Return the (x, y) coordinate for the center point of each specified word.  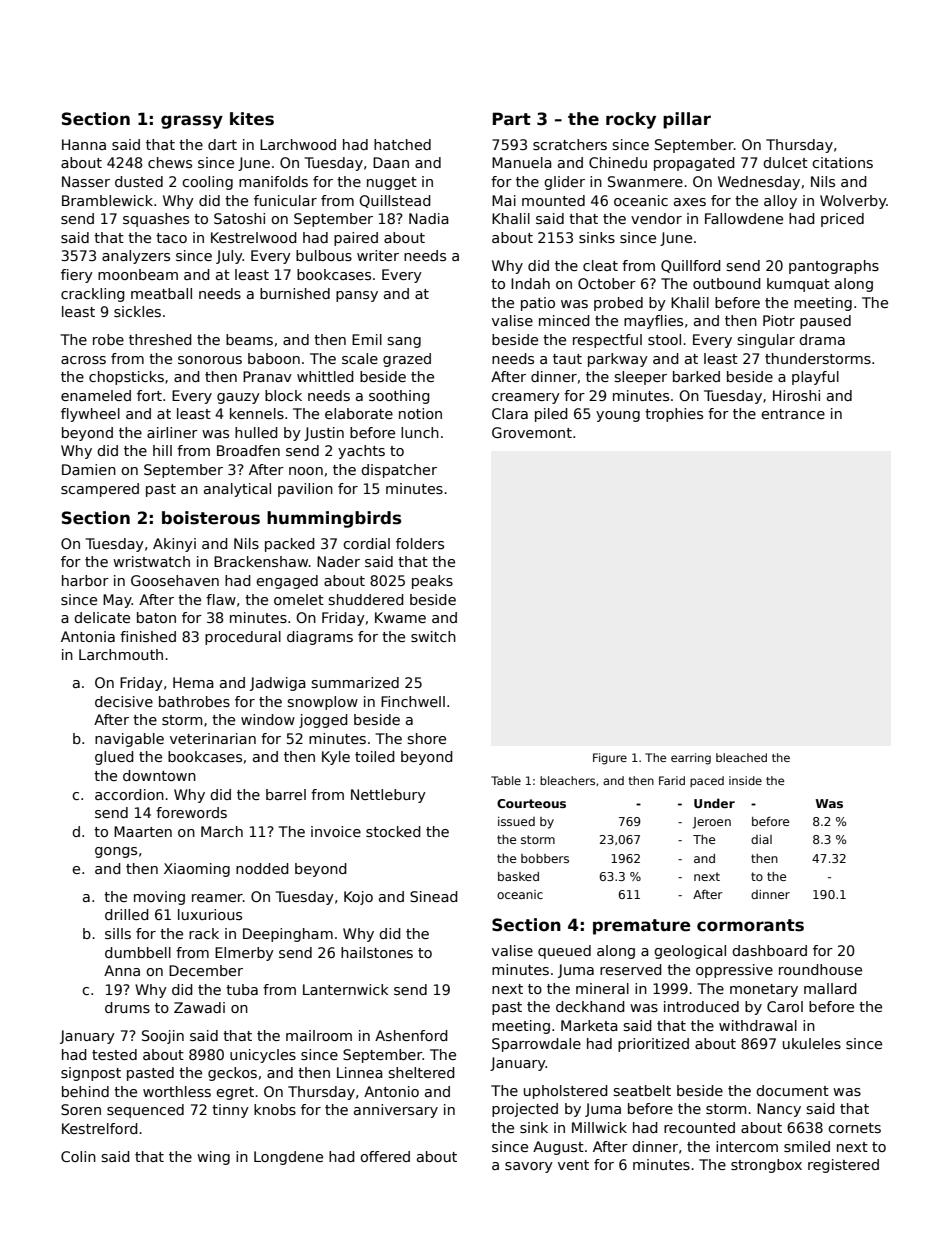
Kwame (400, 617)
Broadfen (248, 450)
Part (512, 119)
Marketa (589, 1025)
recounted (699, 1127)
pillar (687, 120)
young (618, 416)
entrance (793, 414)
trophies (674, 415)
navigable (129, 740)
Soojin (163, 1037)
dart (222, 144)
